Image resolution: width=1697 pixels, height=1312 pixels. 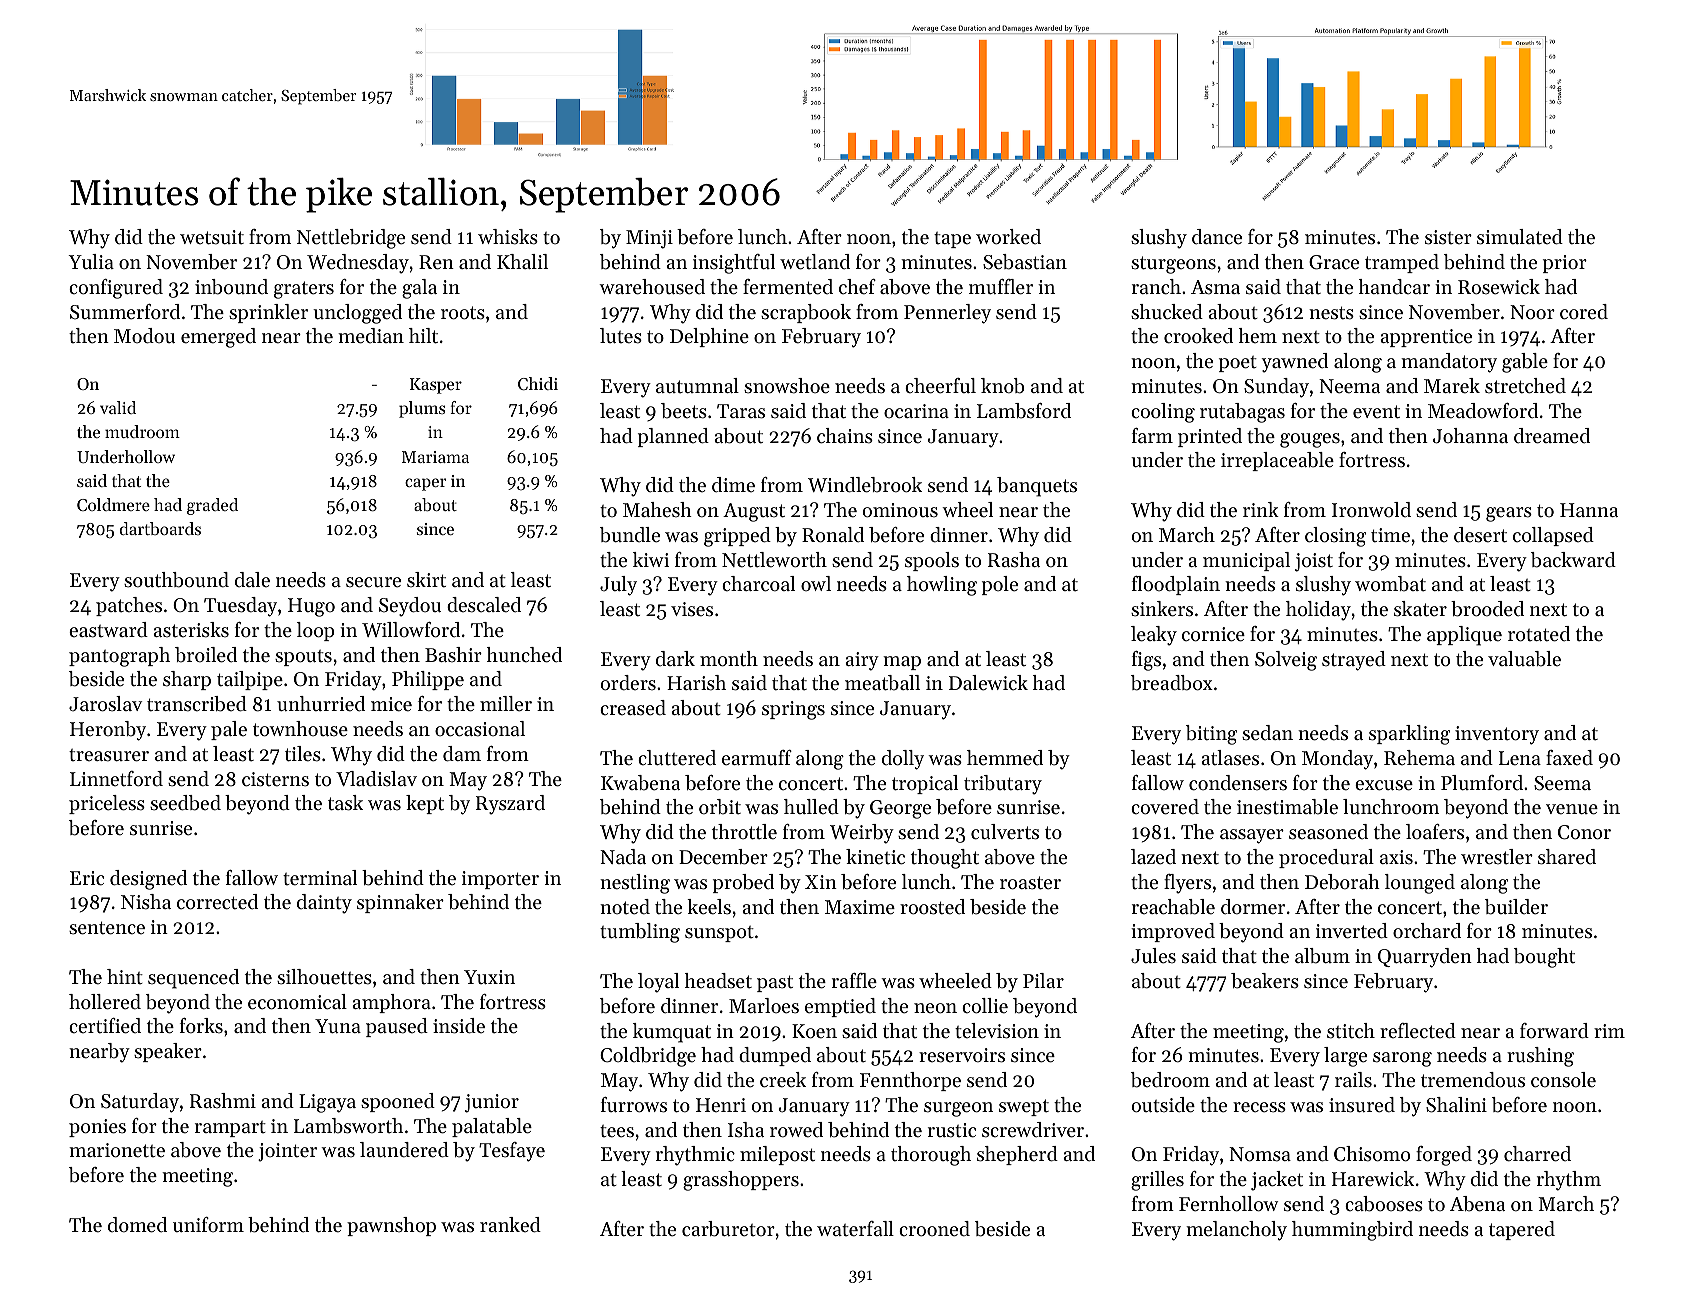 I want to click on Minji, so click(x=649, y=239).
